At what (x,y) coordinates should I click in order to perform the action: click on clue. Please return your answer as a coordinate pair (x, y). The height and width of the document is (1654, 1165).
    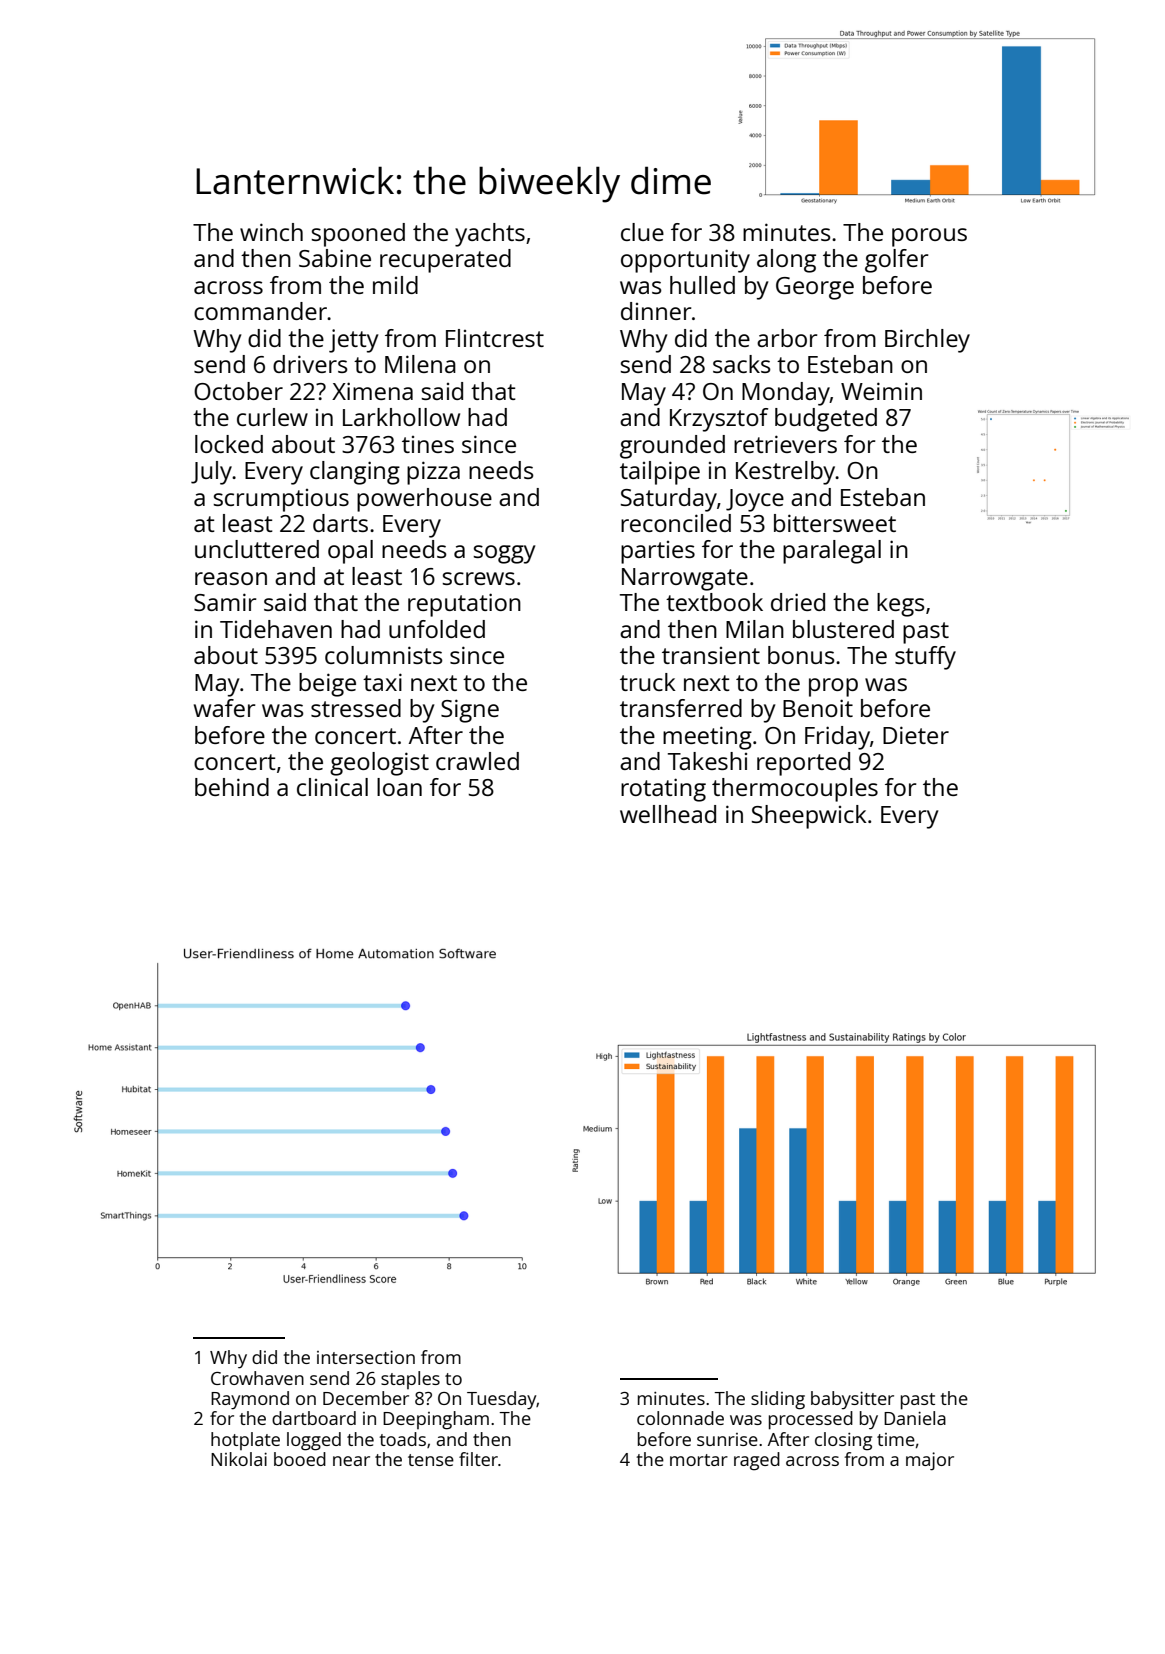
    Looking at the image, I should click on (642, 232).
